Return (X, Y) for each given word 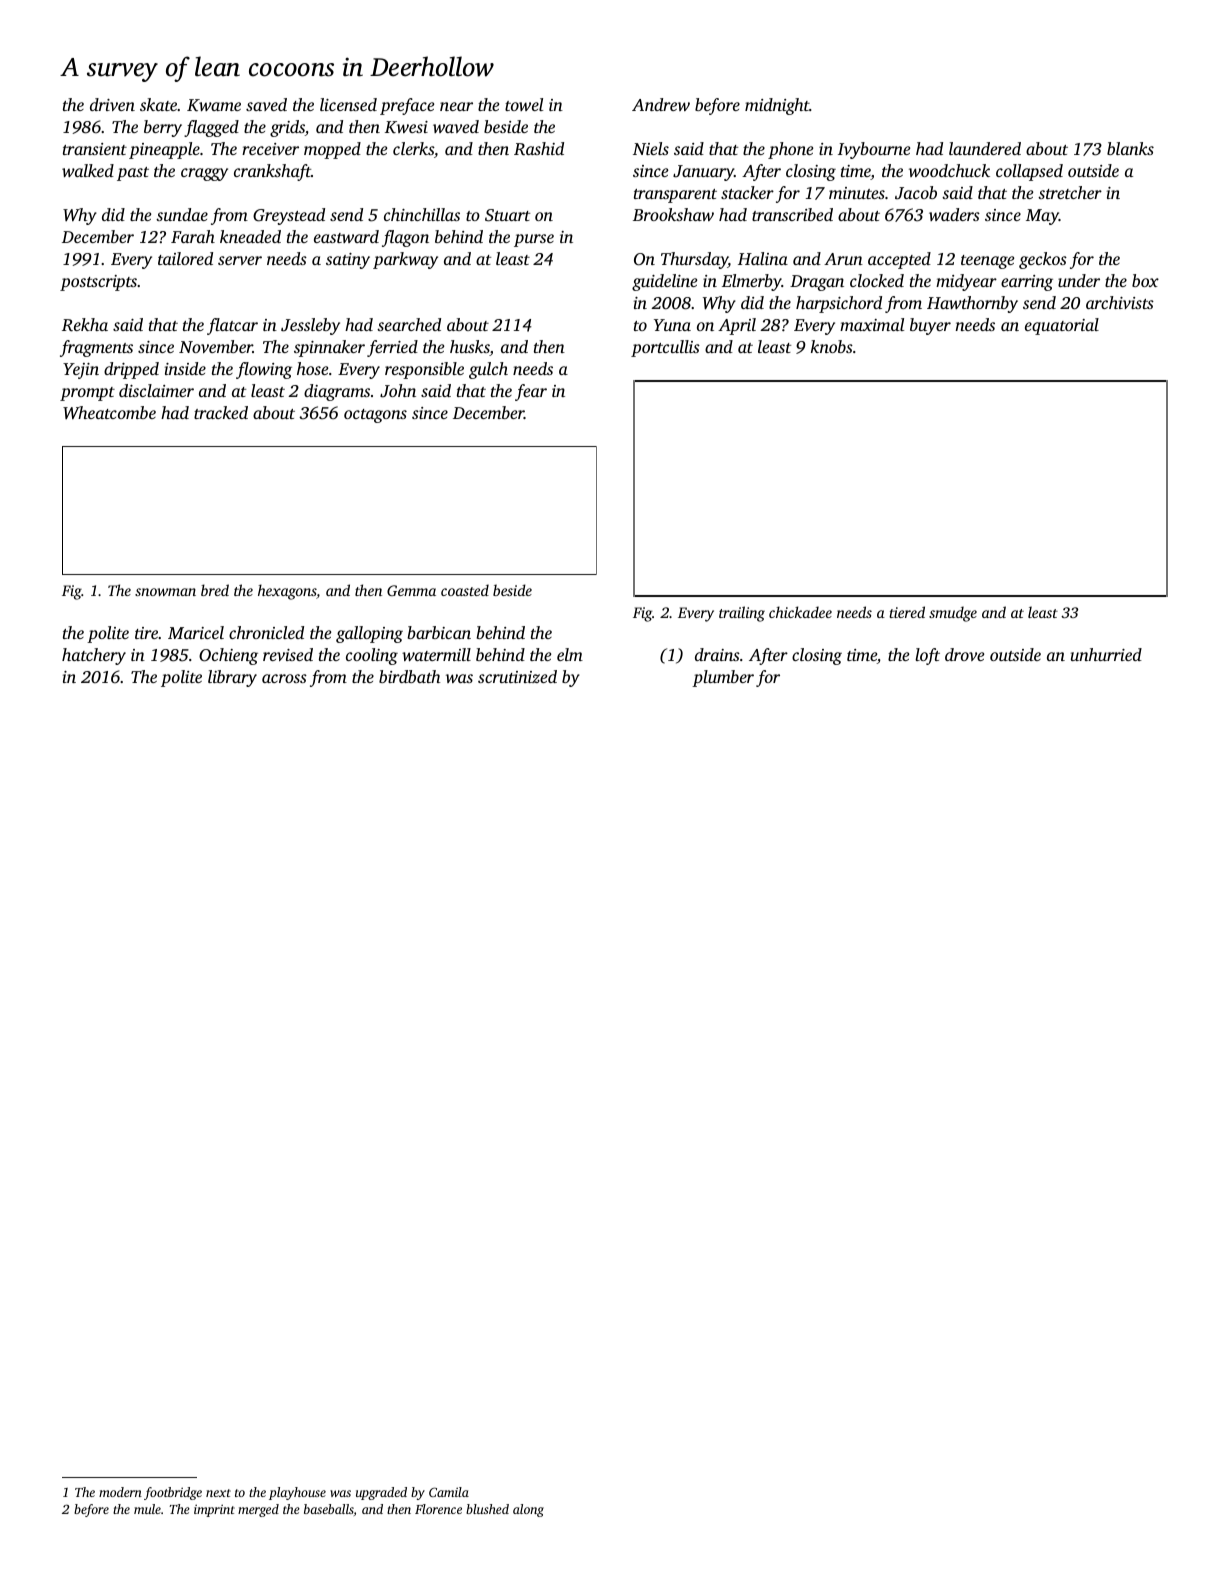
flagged (211, 128)
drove (964, 654)
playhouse (297, 1493)
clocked (877, 280)
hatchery (94, 656)
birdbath (410, 676)
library (232, 678)
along (528, 1510)
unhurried (1106, 654)
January (703, 173)
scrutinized (517, 676)
